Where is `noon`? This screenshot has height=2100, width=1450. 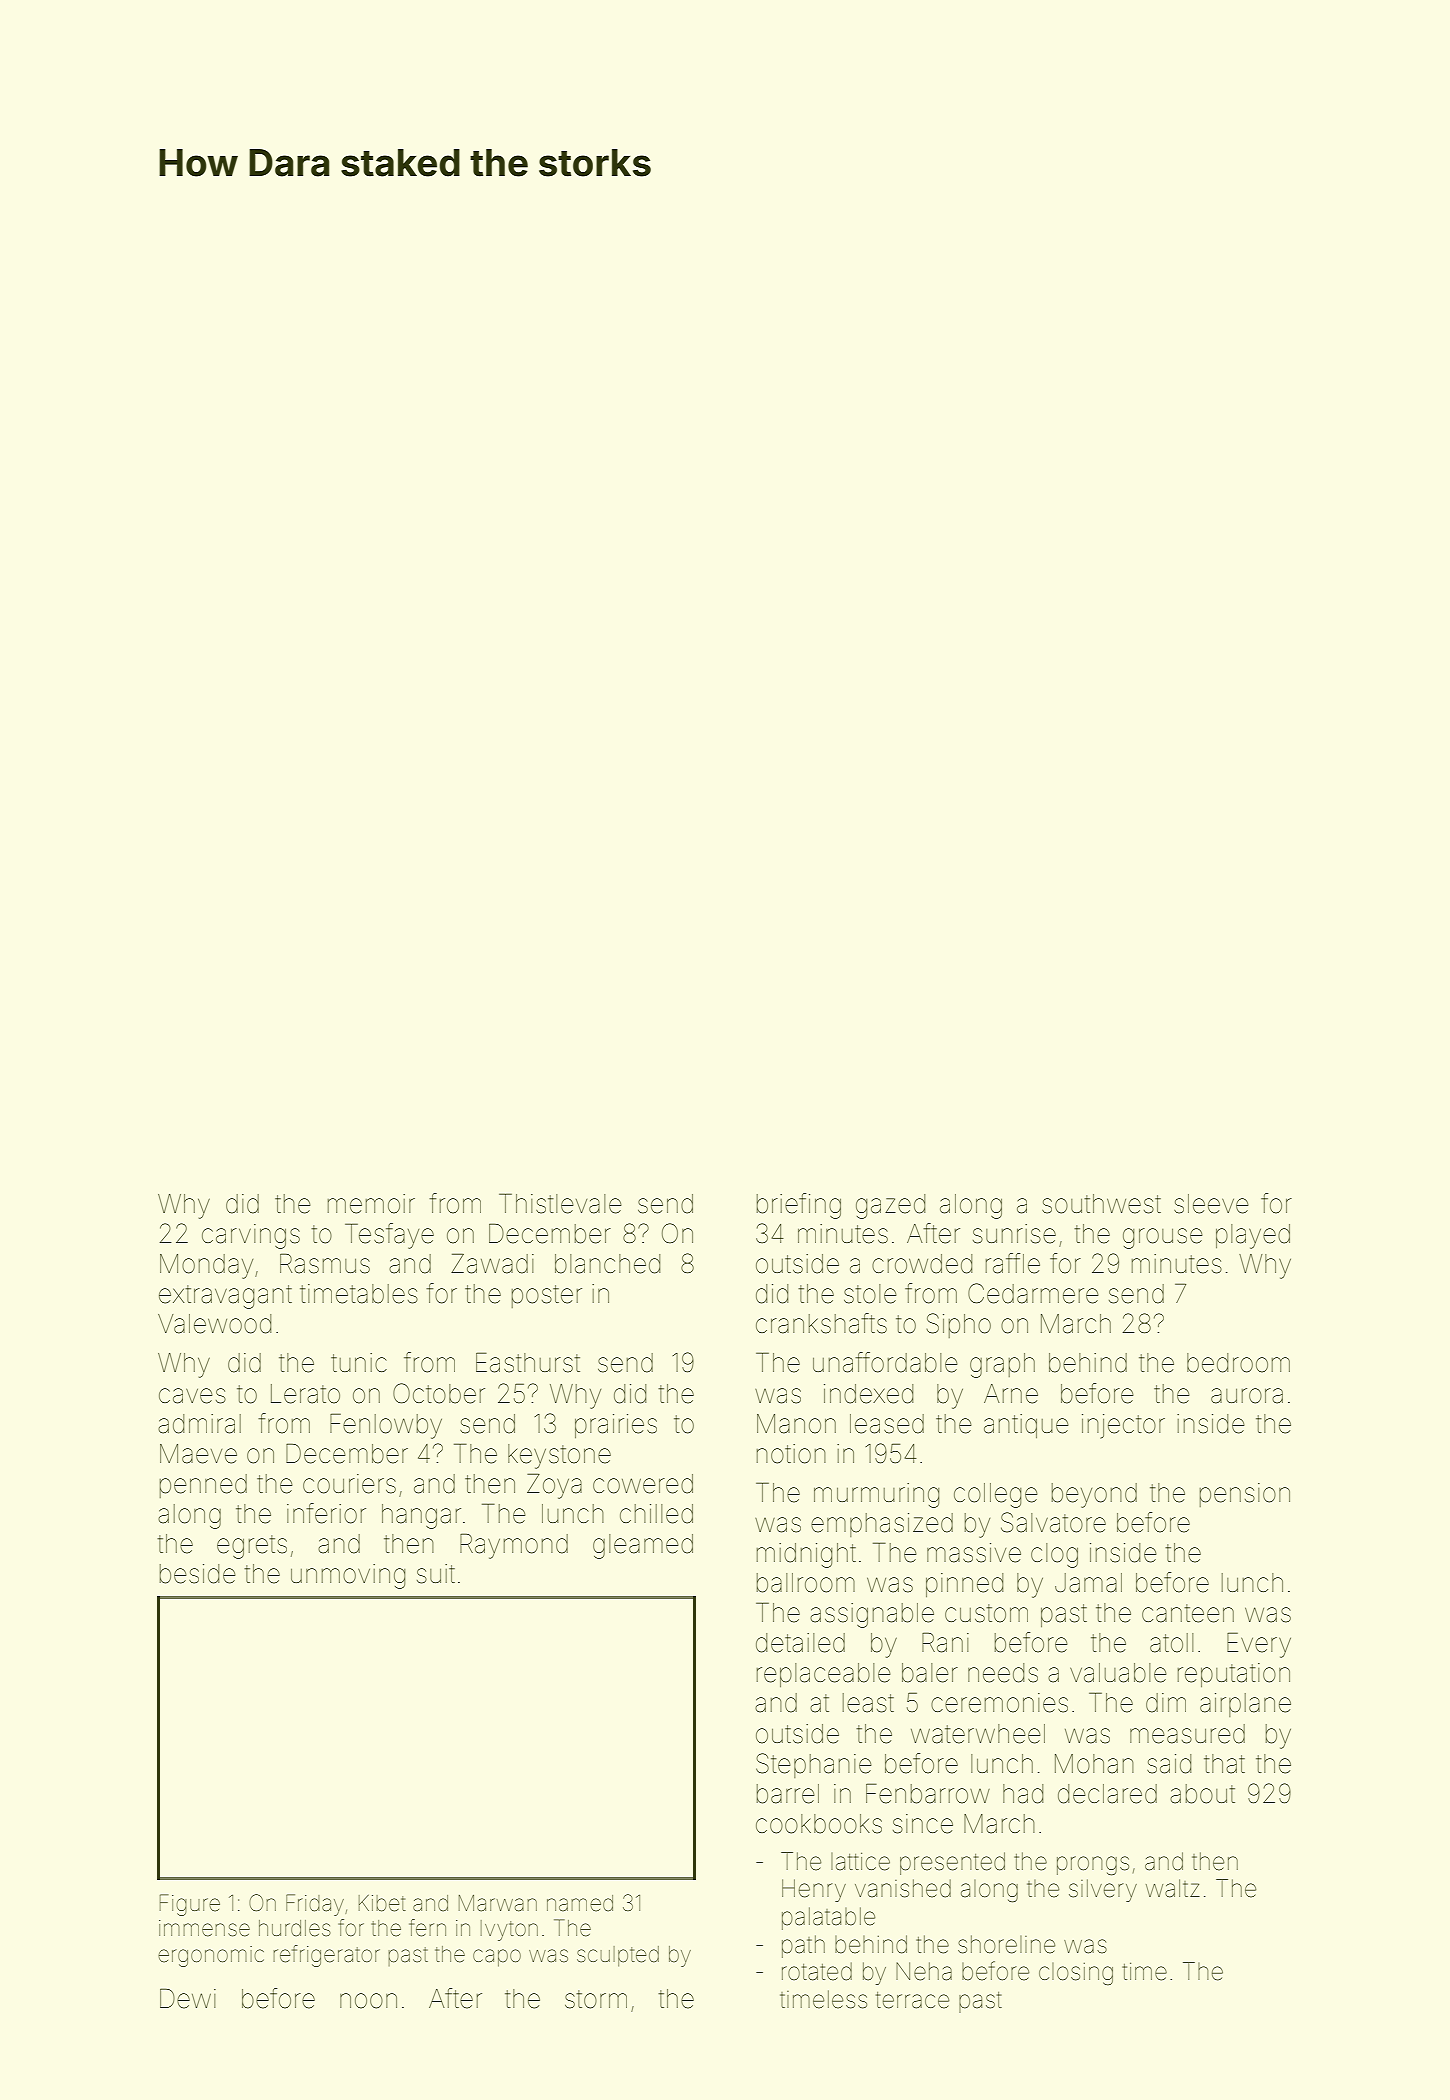 noon is located at coordinates (368, 2001).
